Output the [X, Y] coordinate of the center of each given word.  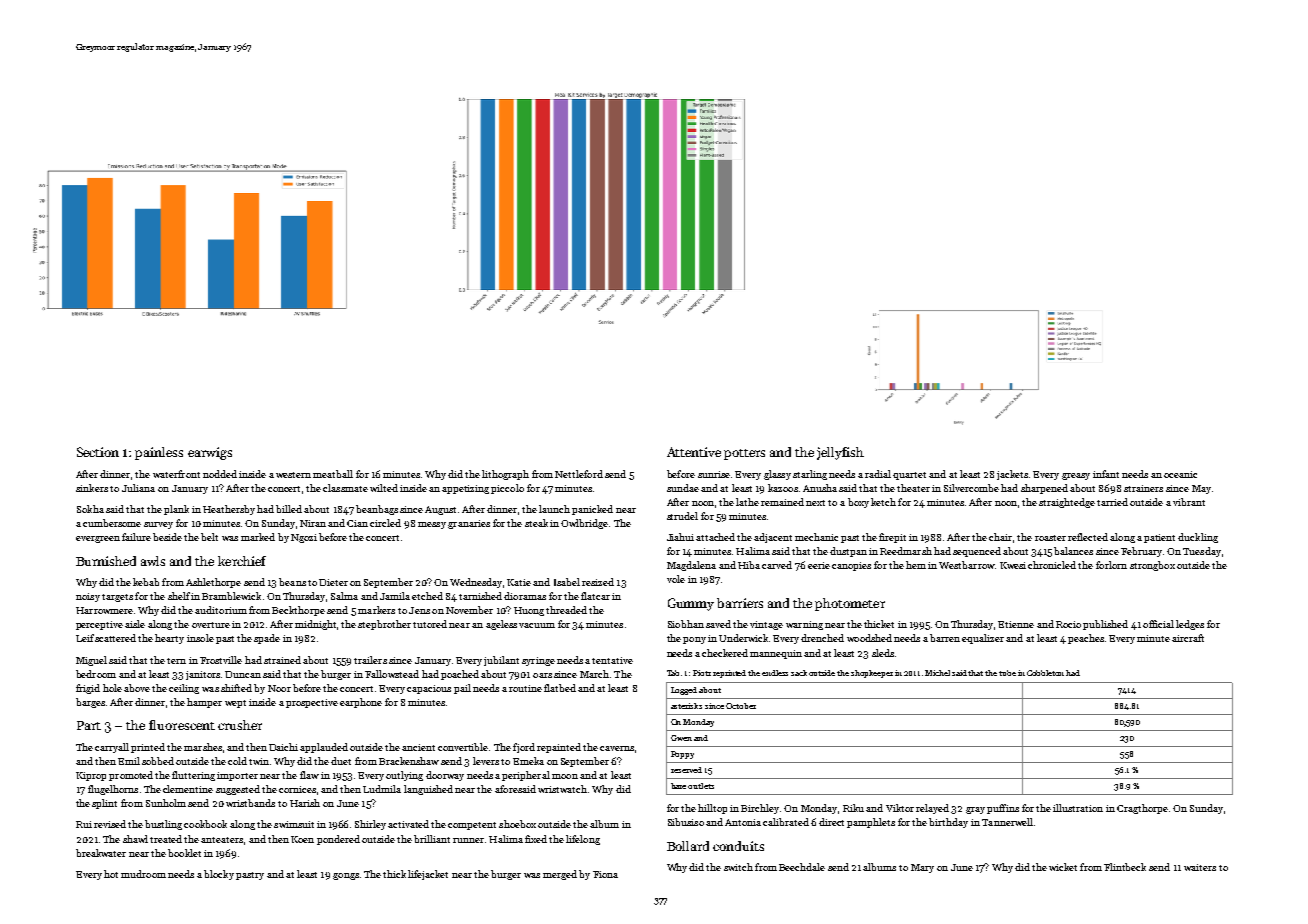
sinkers [92, 488]
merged [560, 875]
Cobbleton [1045, 673]
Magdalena [691, 566]
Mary [922, 868]
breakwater [101, 853]
